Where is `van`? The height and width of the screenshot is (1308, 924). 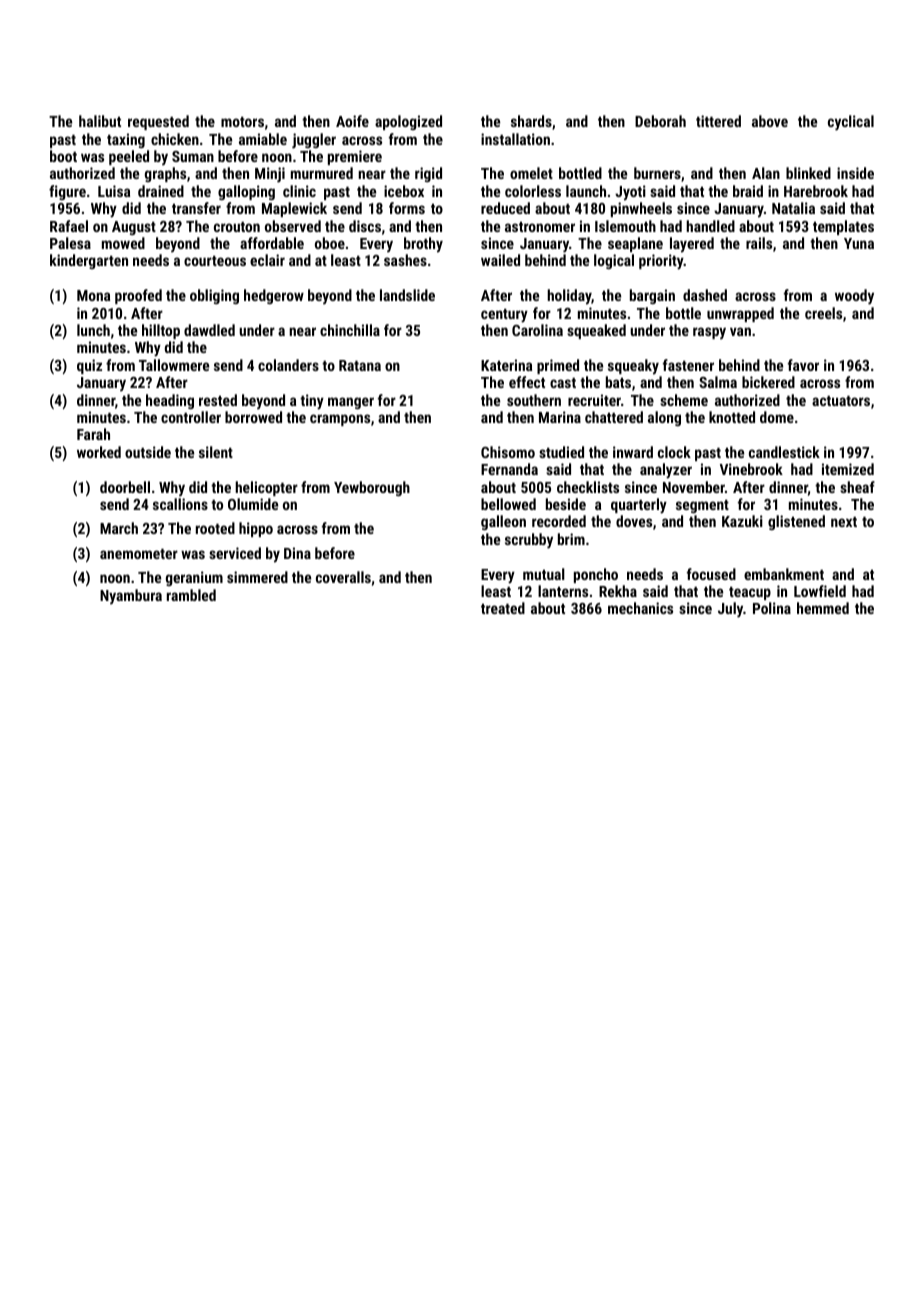 van is located at coordinates (740, 331).
